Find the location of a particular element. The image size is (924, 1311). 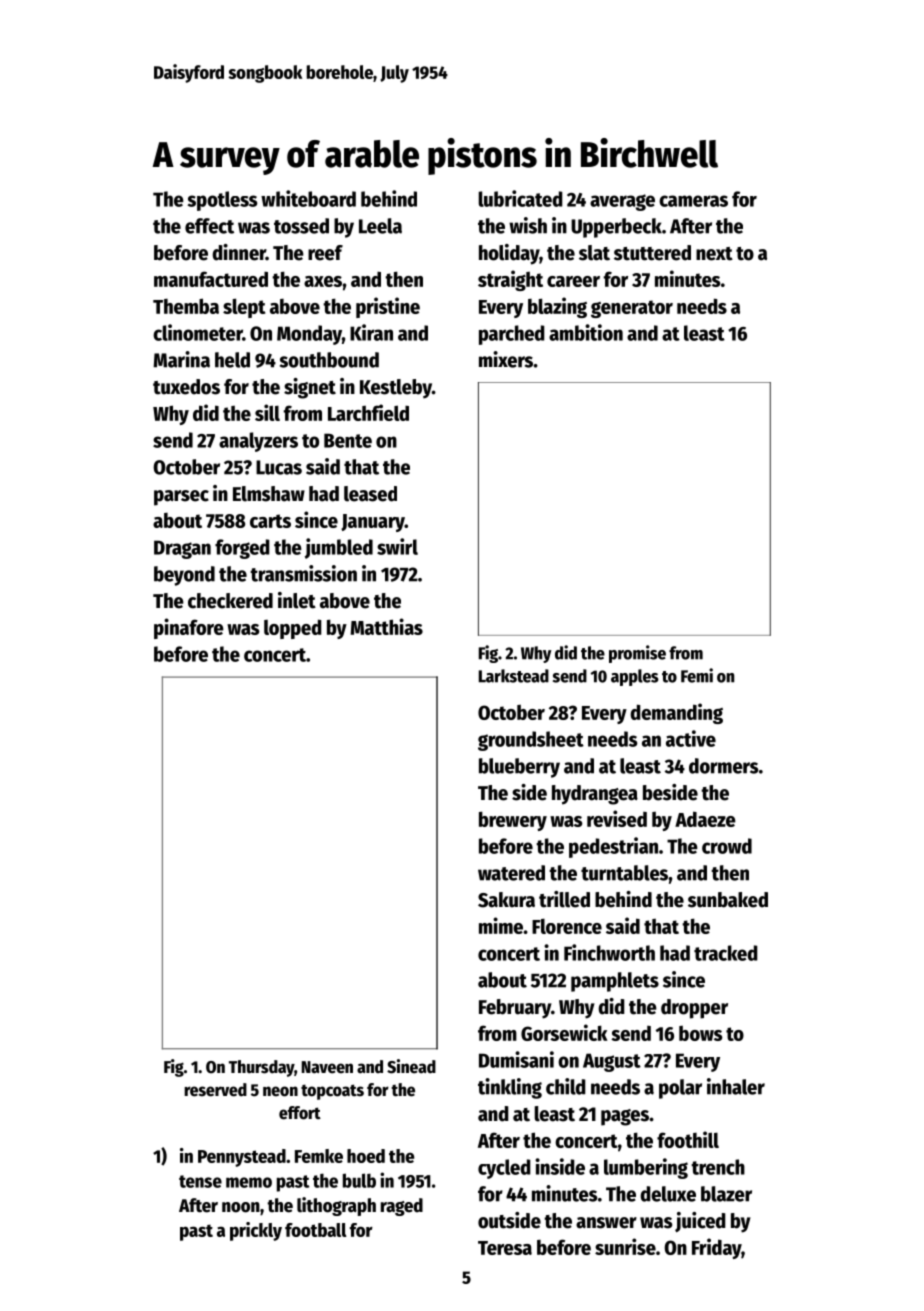

January is located at coordinates (373, 523).
